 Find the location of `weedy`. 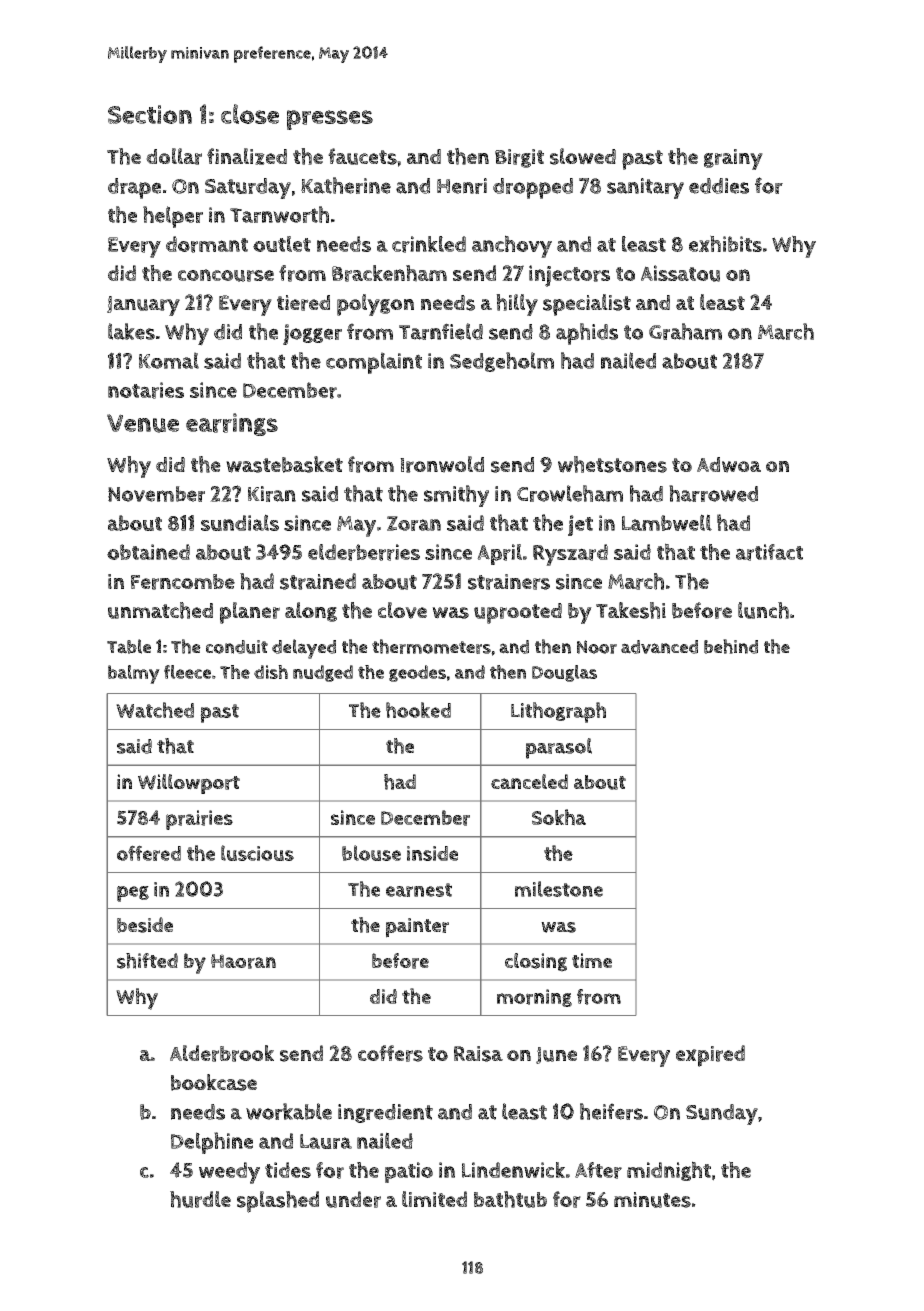

weedy is located at coordinates (229, 1173).
